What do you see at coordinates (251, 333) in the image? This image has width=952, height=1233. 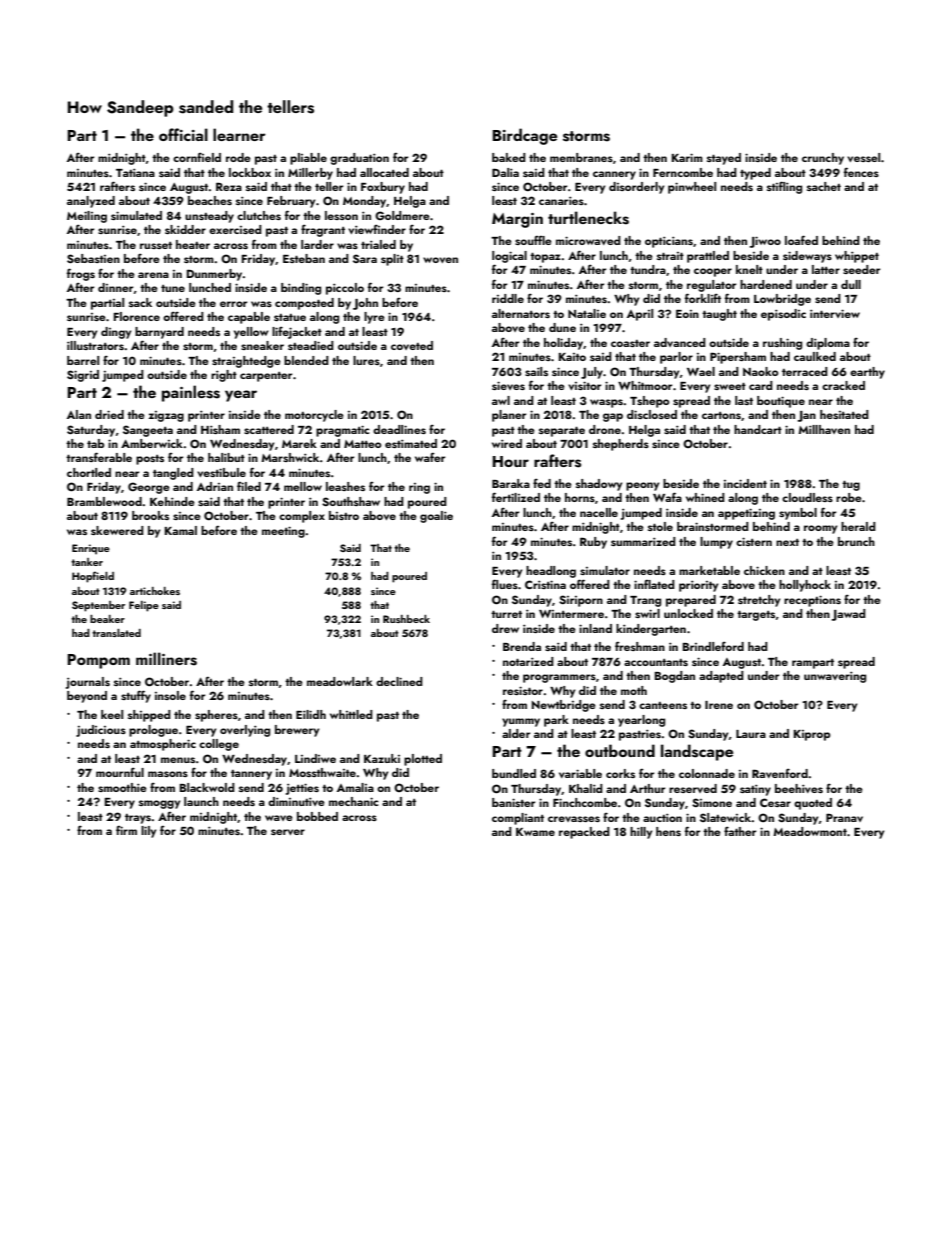 I see `yellow` at bounding box center [251, 333].
